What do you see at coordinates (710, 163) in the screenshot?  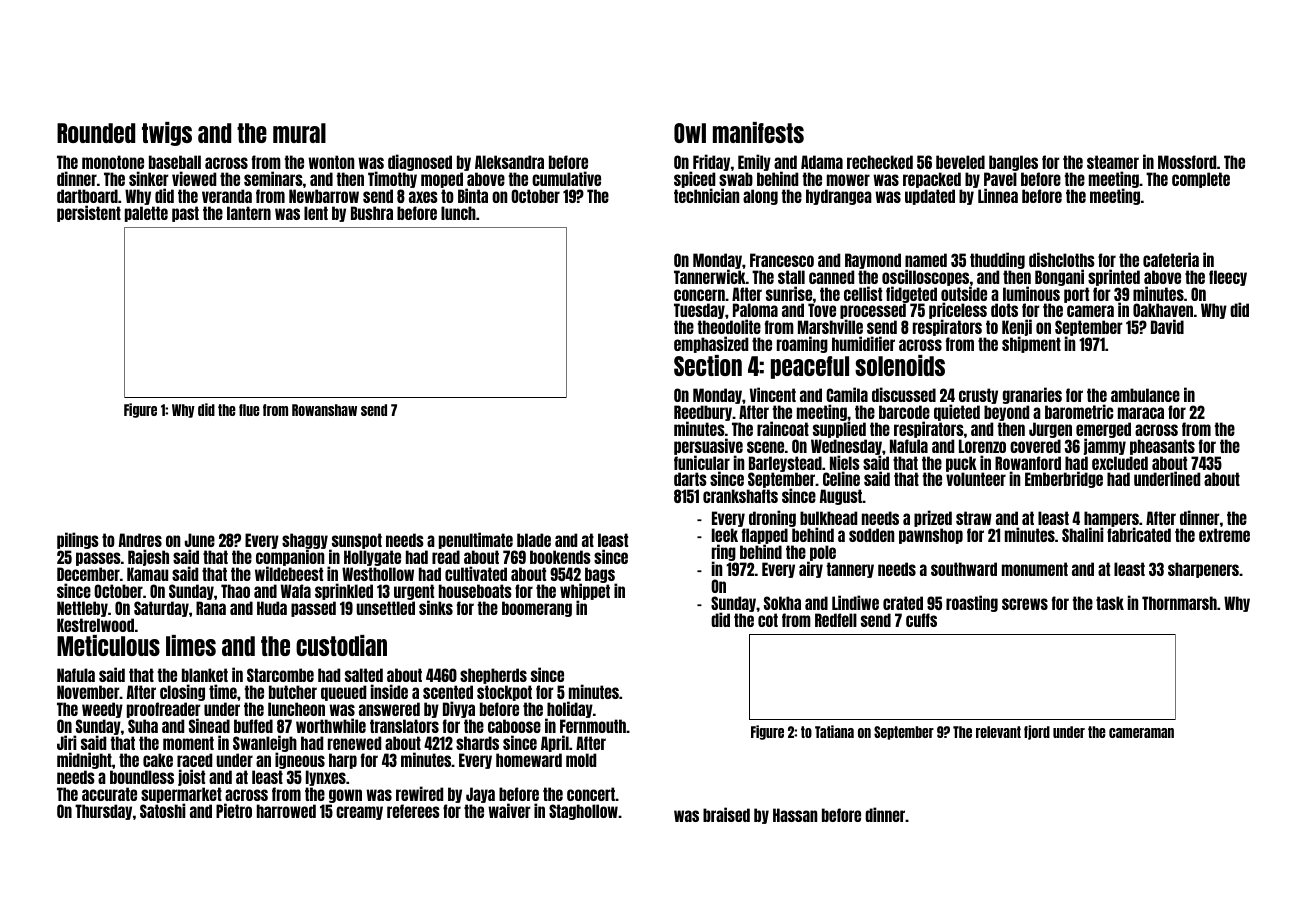 I see `Friday` at bounding box center [710, 163].
